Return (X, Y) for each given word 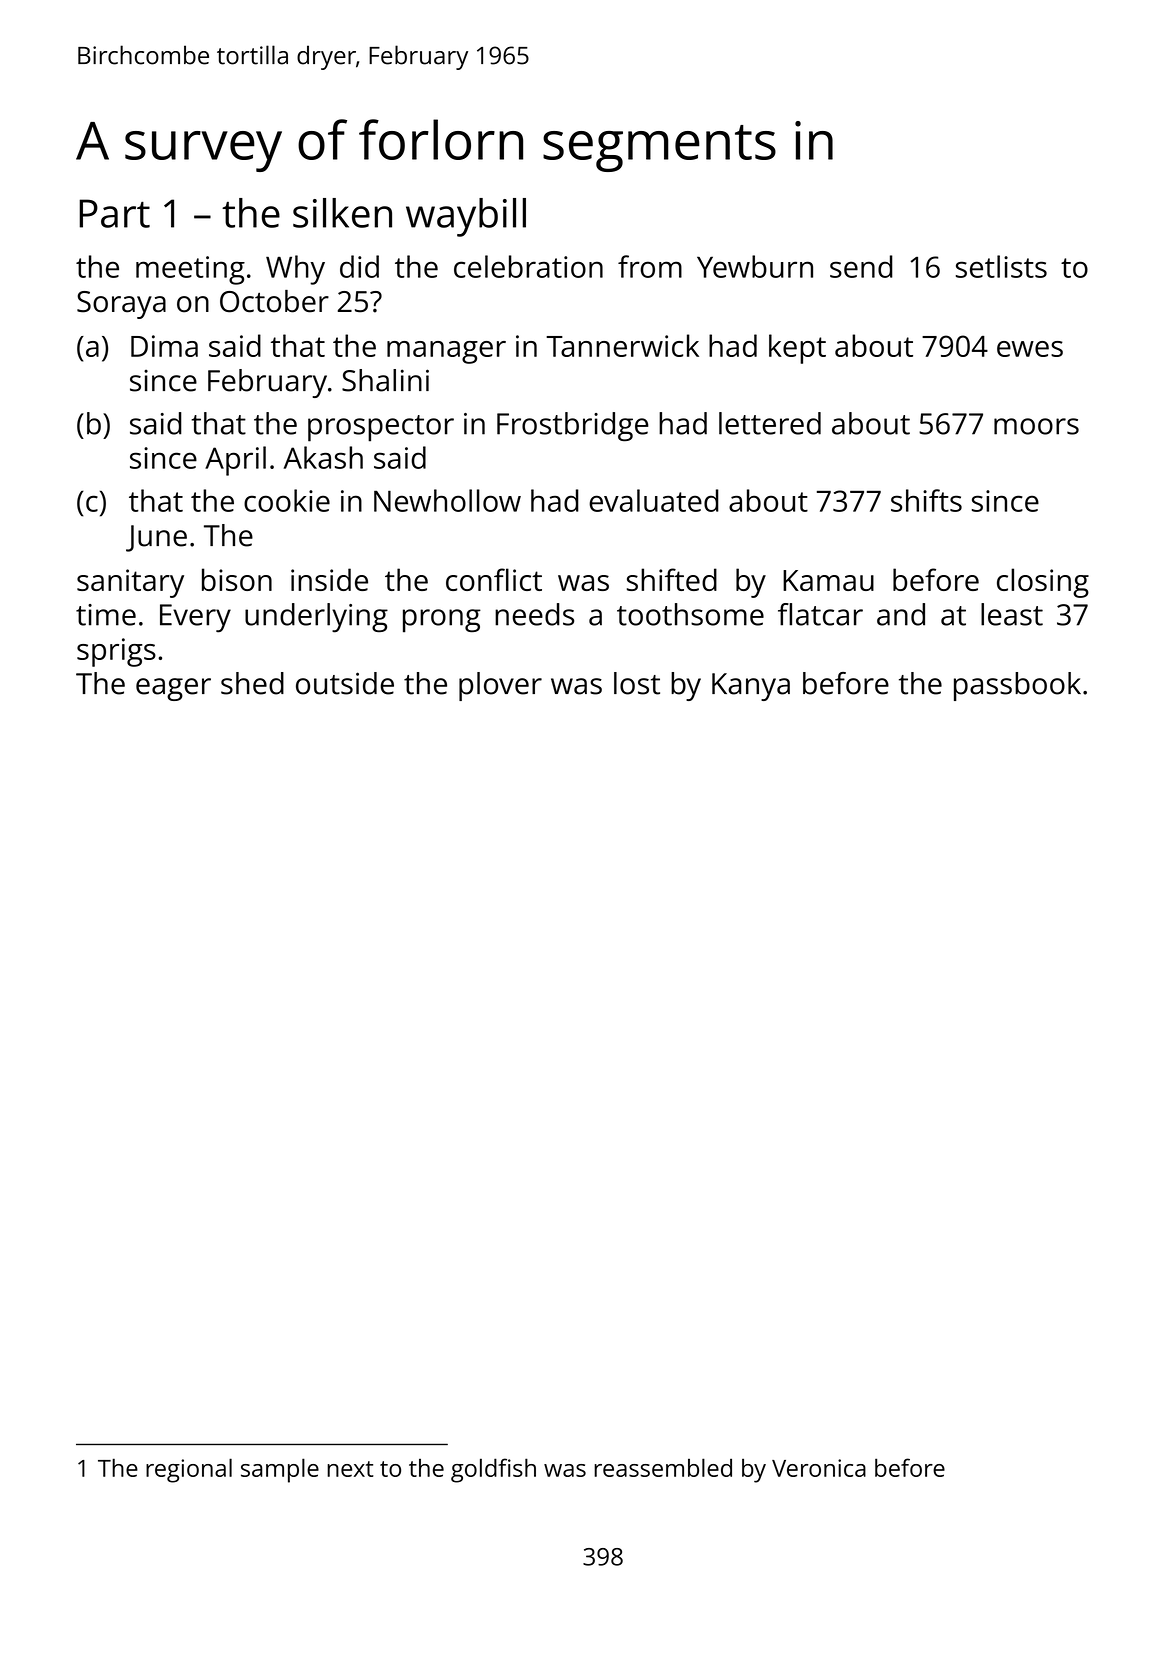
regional (189, 1470)
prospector (381, 428)
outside (345, 683)
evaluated (654, 500)
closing (1043, 583)
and (901, 614)
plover (500, 686)
